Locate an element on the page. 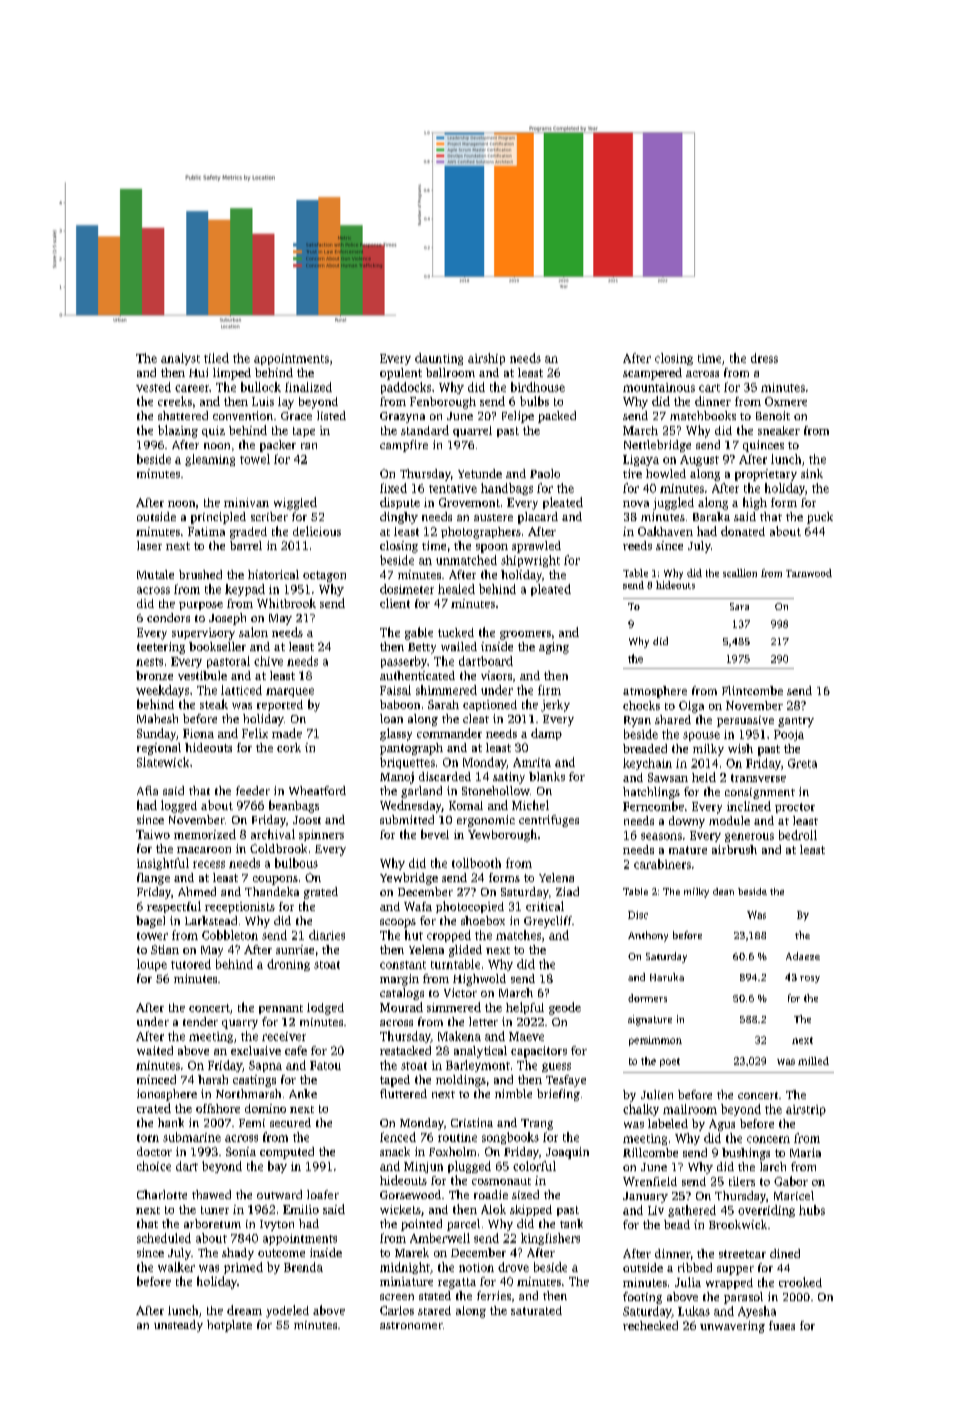  tank is located at coordinates (571, 1223).
